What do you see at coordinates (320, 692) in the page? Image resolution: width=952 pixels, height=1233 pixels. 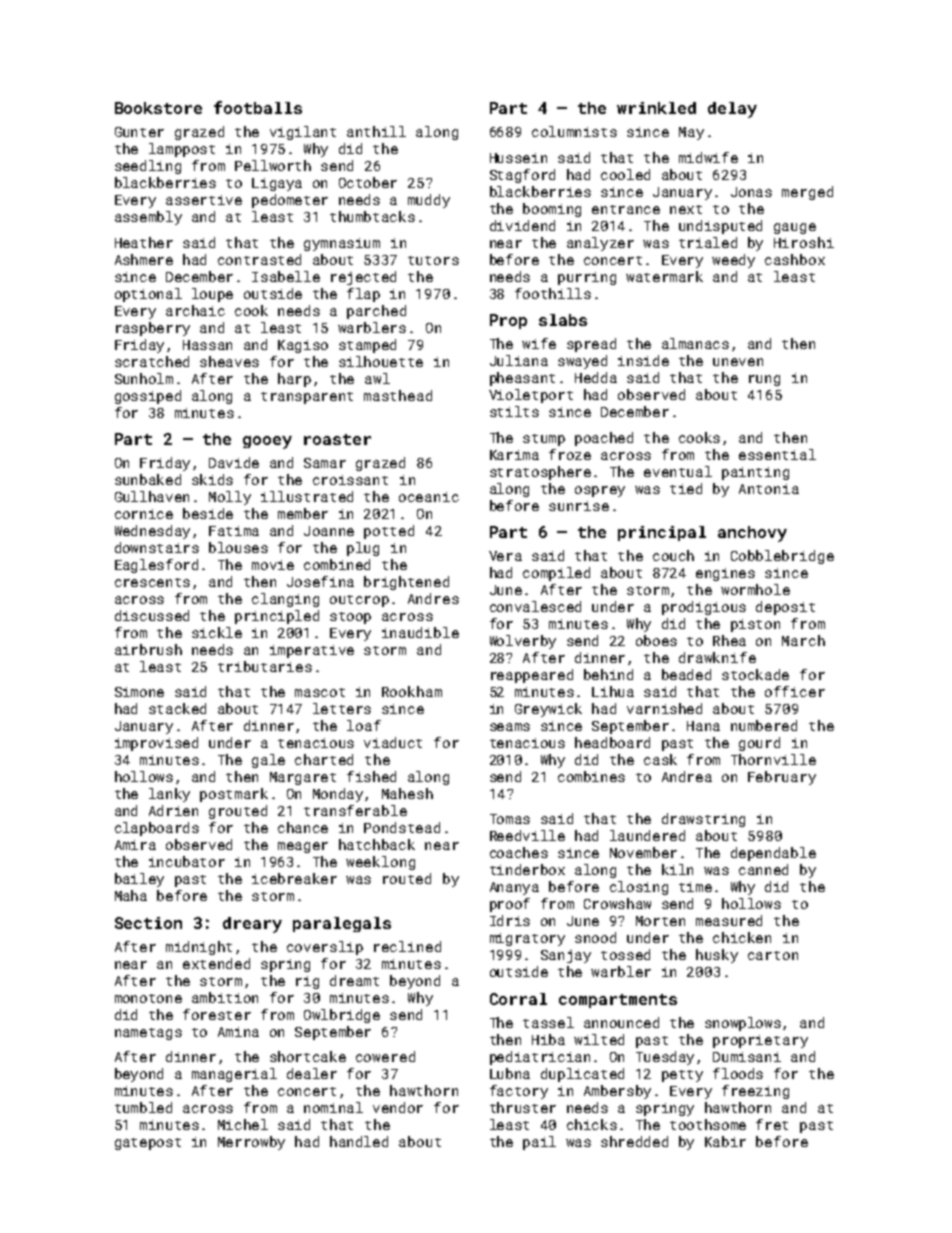 I see `mascot` at bounding box center [320, 692].
